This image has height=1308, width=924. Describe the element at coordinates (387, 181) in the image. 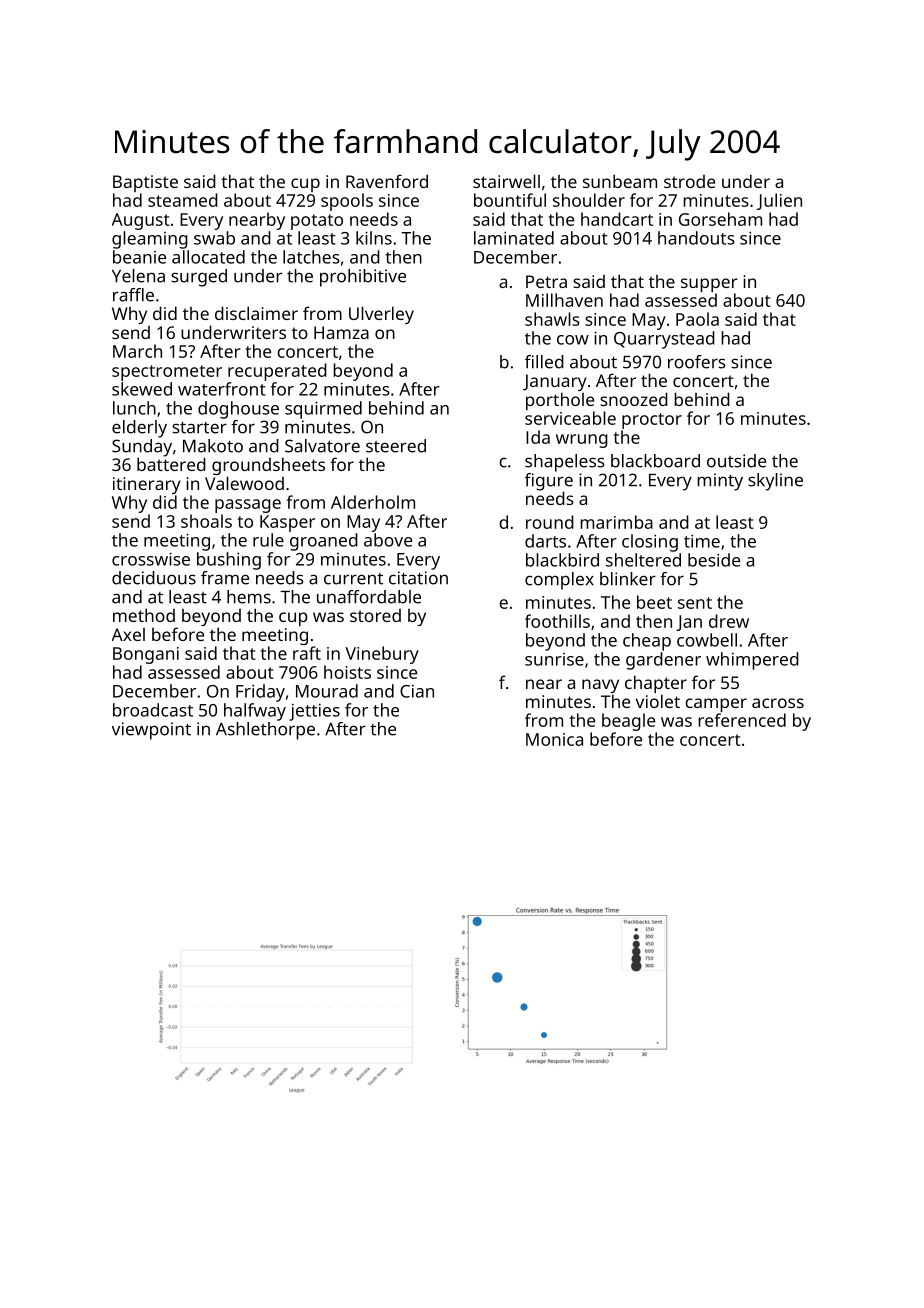

I see `Ravenford` at that location.
